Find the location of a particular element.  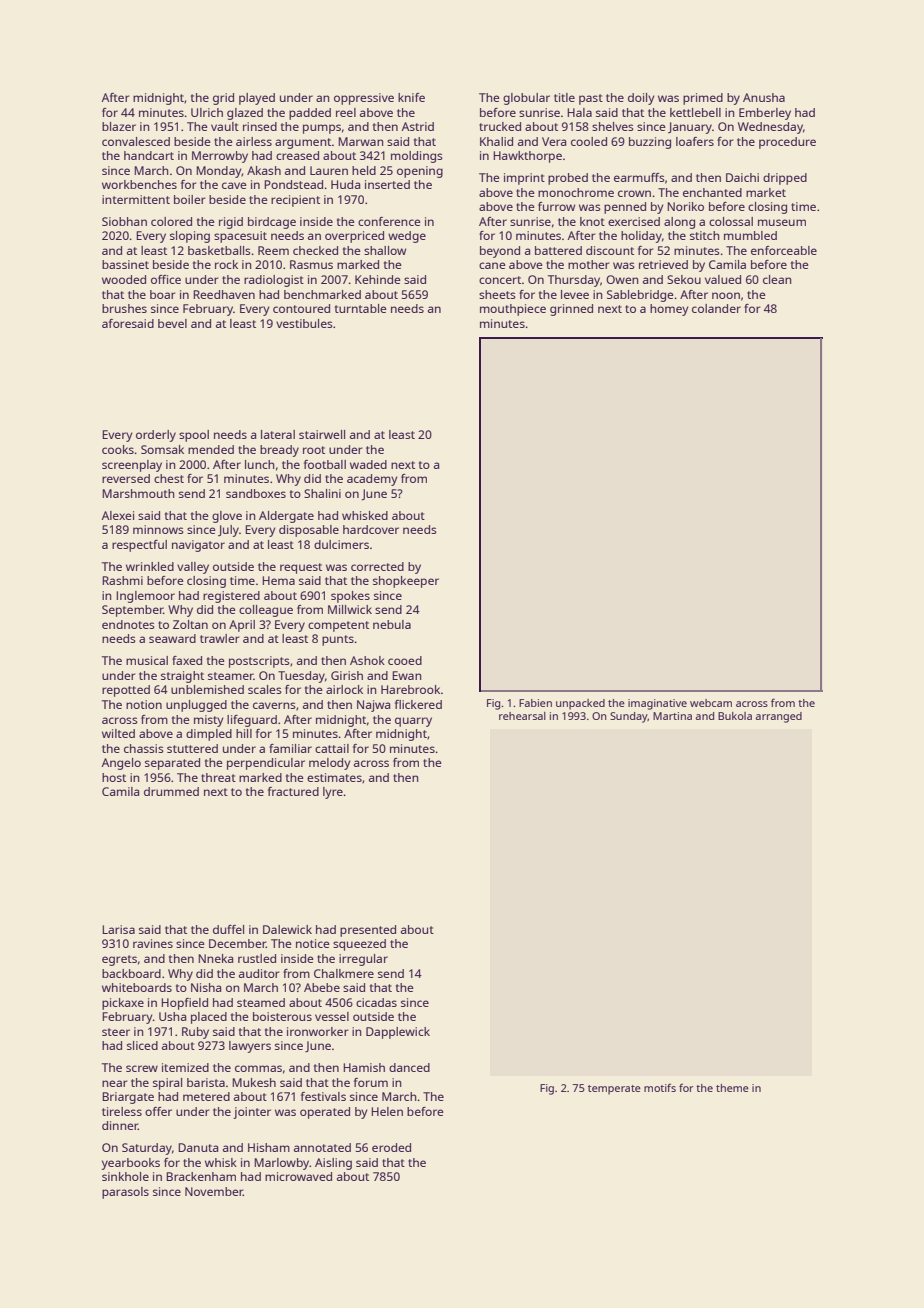

academy is located at coordinates (372, 480).
